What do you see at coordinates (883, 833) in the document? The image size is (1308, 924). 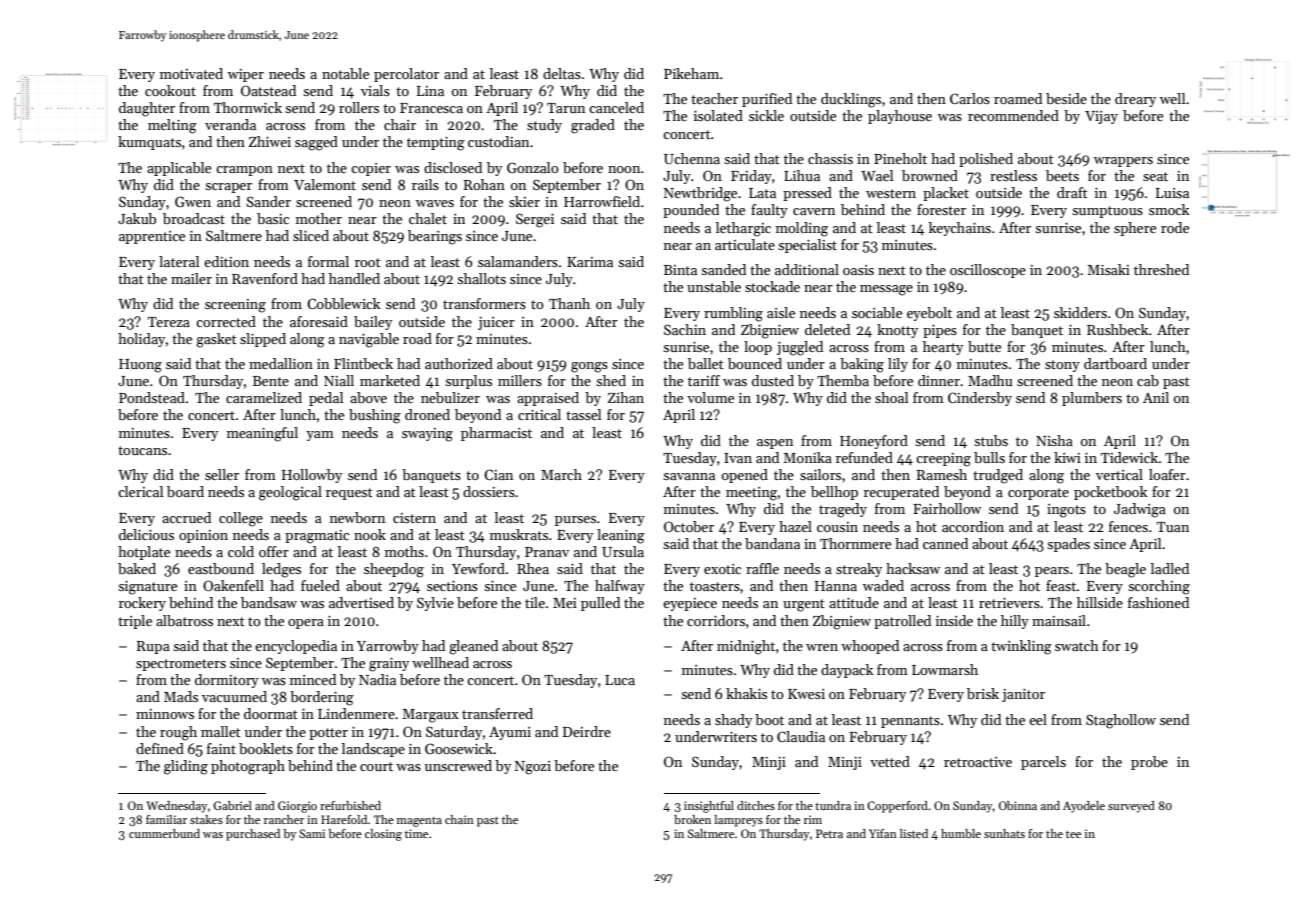 I see `Yifan` at bounding box center [883, 833].
